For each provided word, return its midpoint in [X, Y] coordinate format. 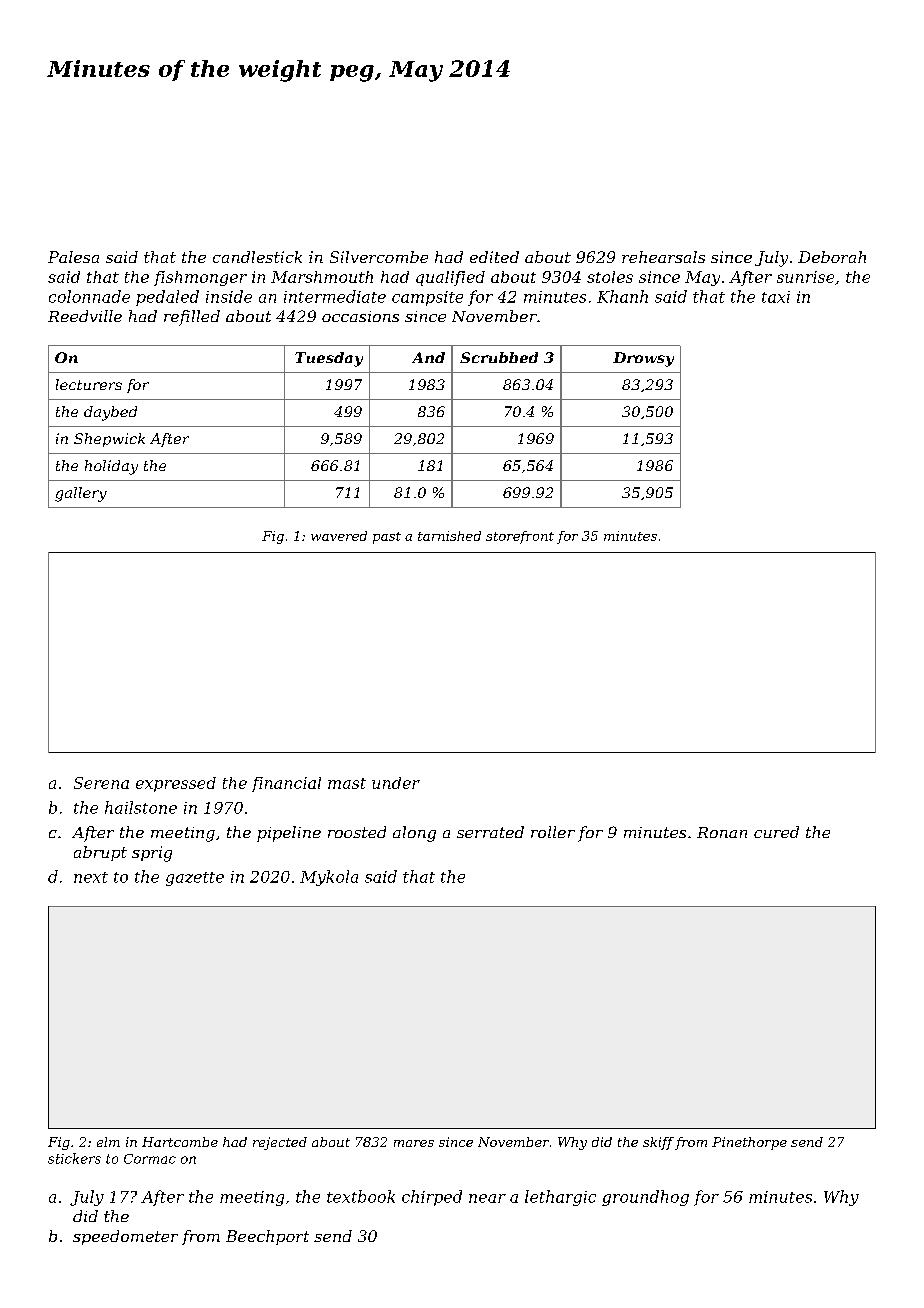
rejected [280, 1143]
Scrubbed [499, 357]
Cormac [150, 1159]
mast [347, 783]
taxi [776, 297]
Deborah [832, 257]
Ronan [722, 832]
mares [414, 1143]
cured [776, 832]
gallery [81, 494]
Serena [101, 783]
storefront [520, 537]
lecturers [89, 384]
